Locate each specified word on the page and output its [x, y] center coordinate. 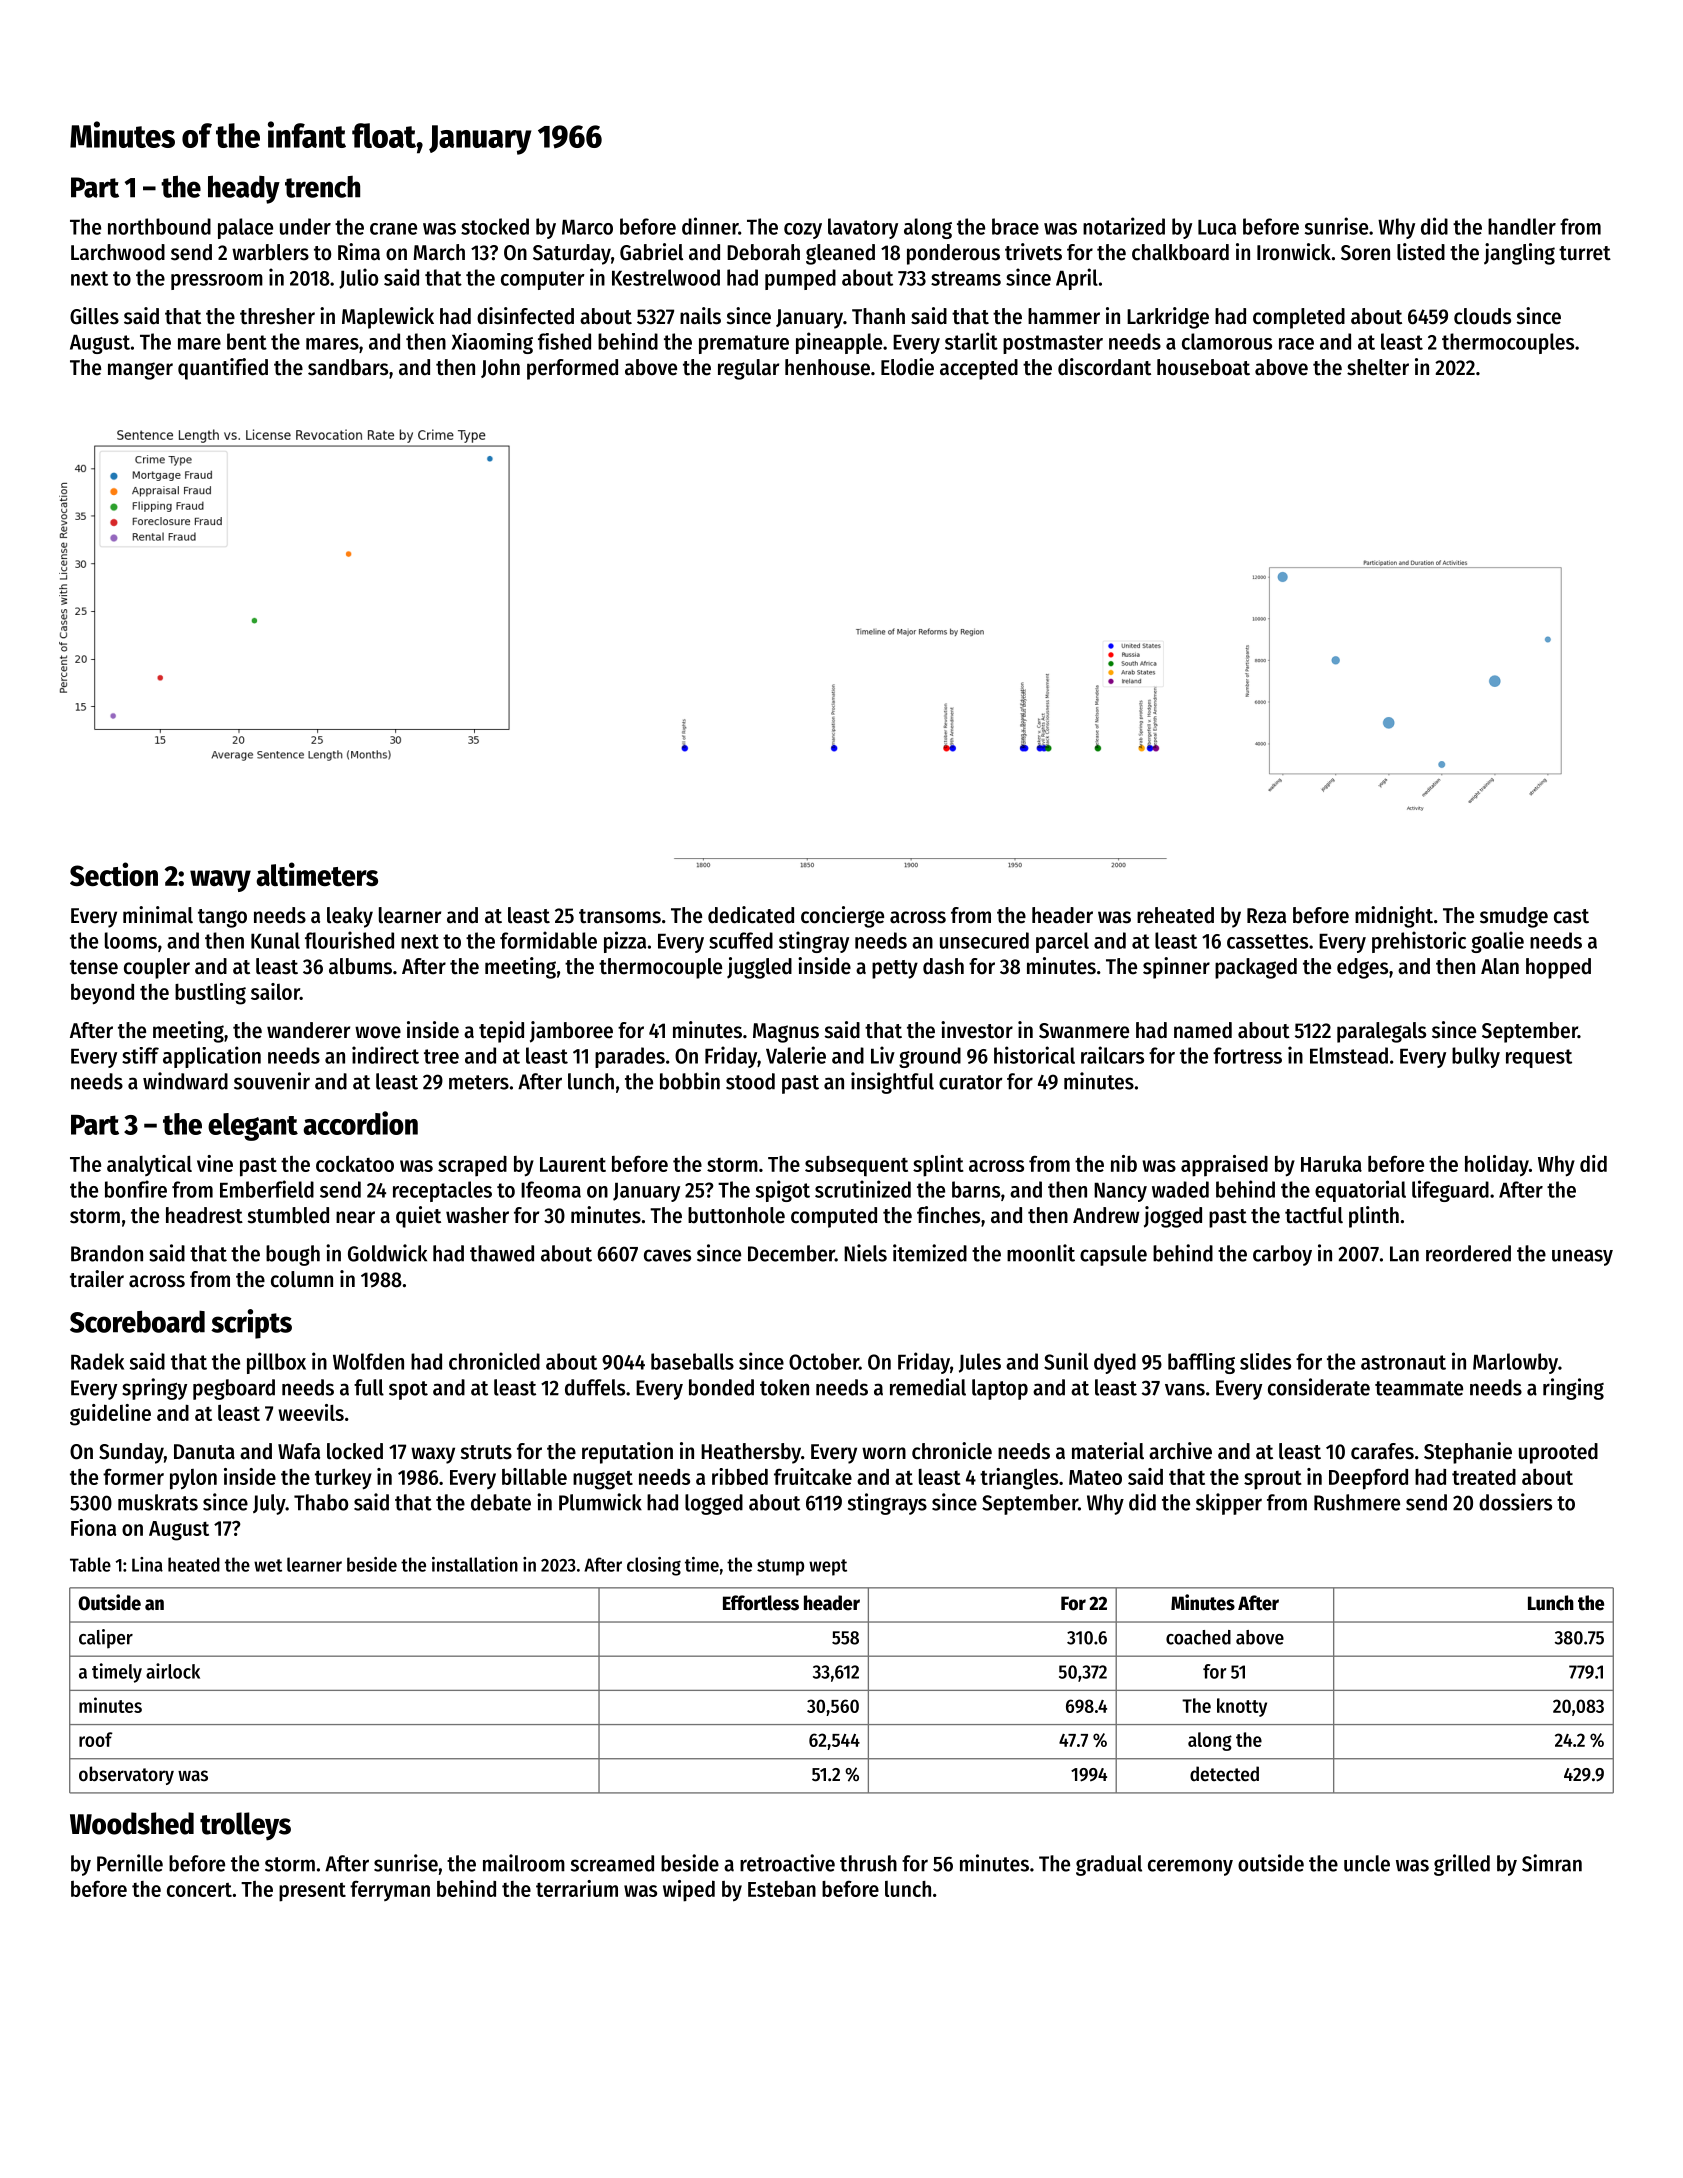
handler [1522, 226]
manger [140, 371]
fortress [1247, 1055]
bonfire [136, 1189]
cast [1571, 916]
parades [630, 1057]
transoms [620, 916]
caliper [106, 1639]
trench [322, 187]
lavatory [863, 228]
